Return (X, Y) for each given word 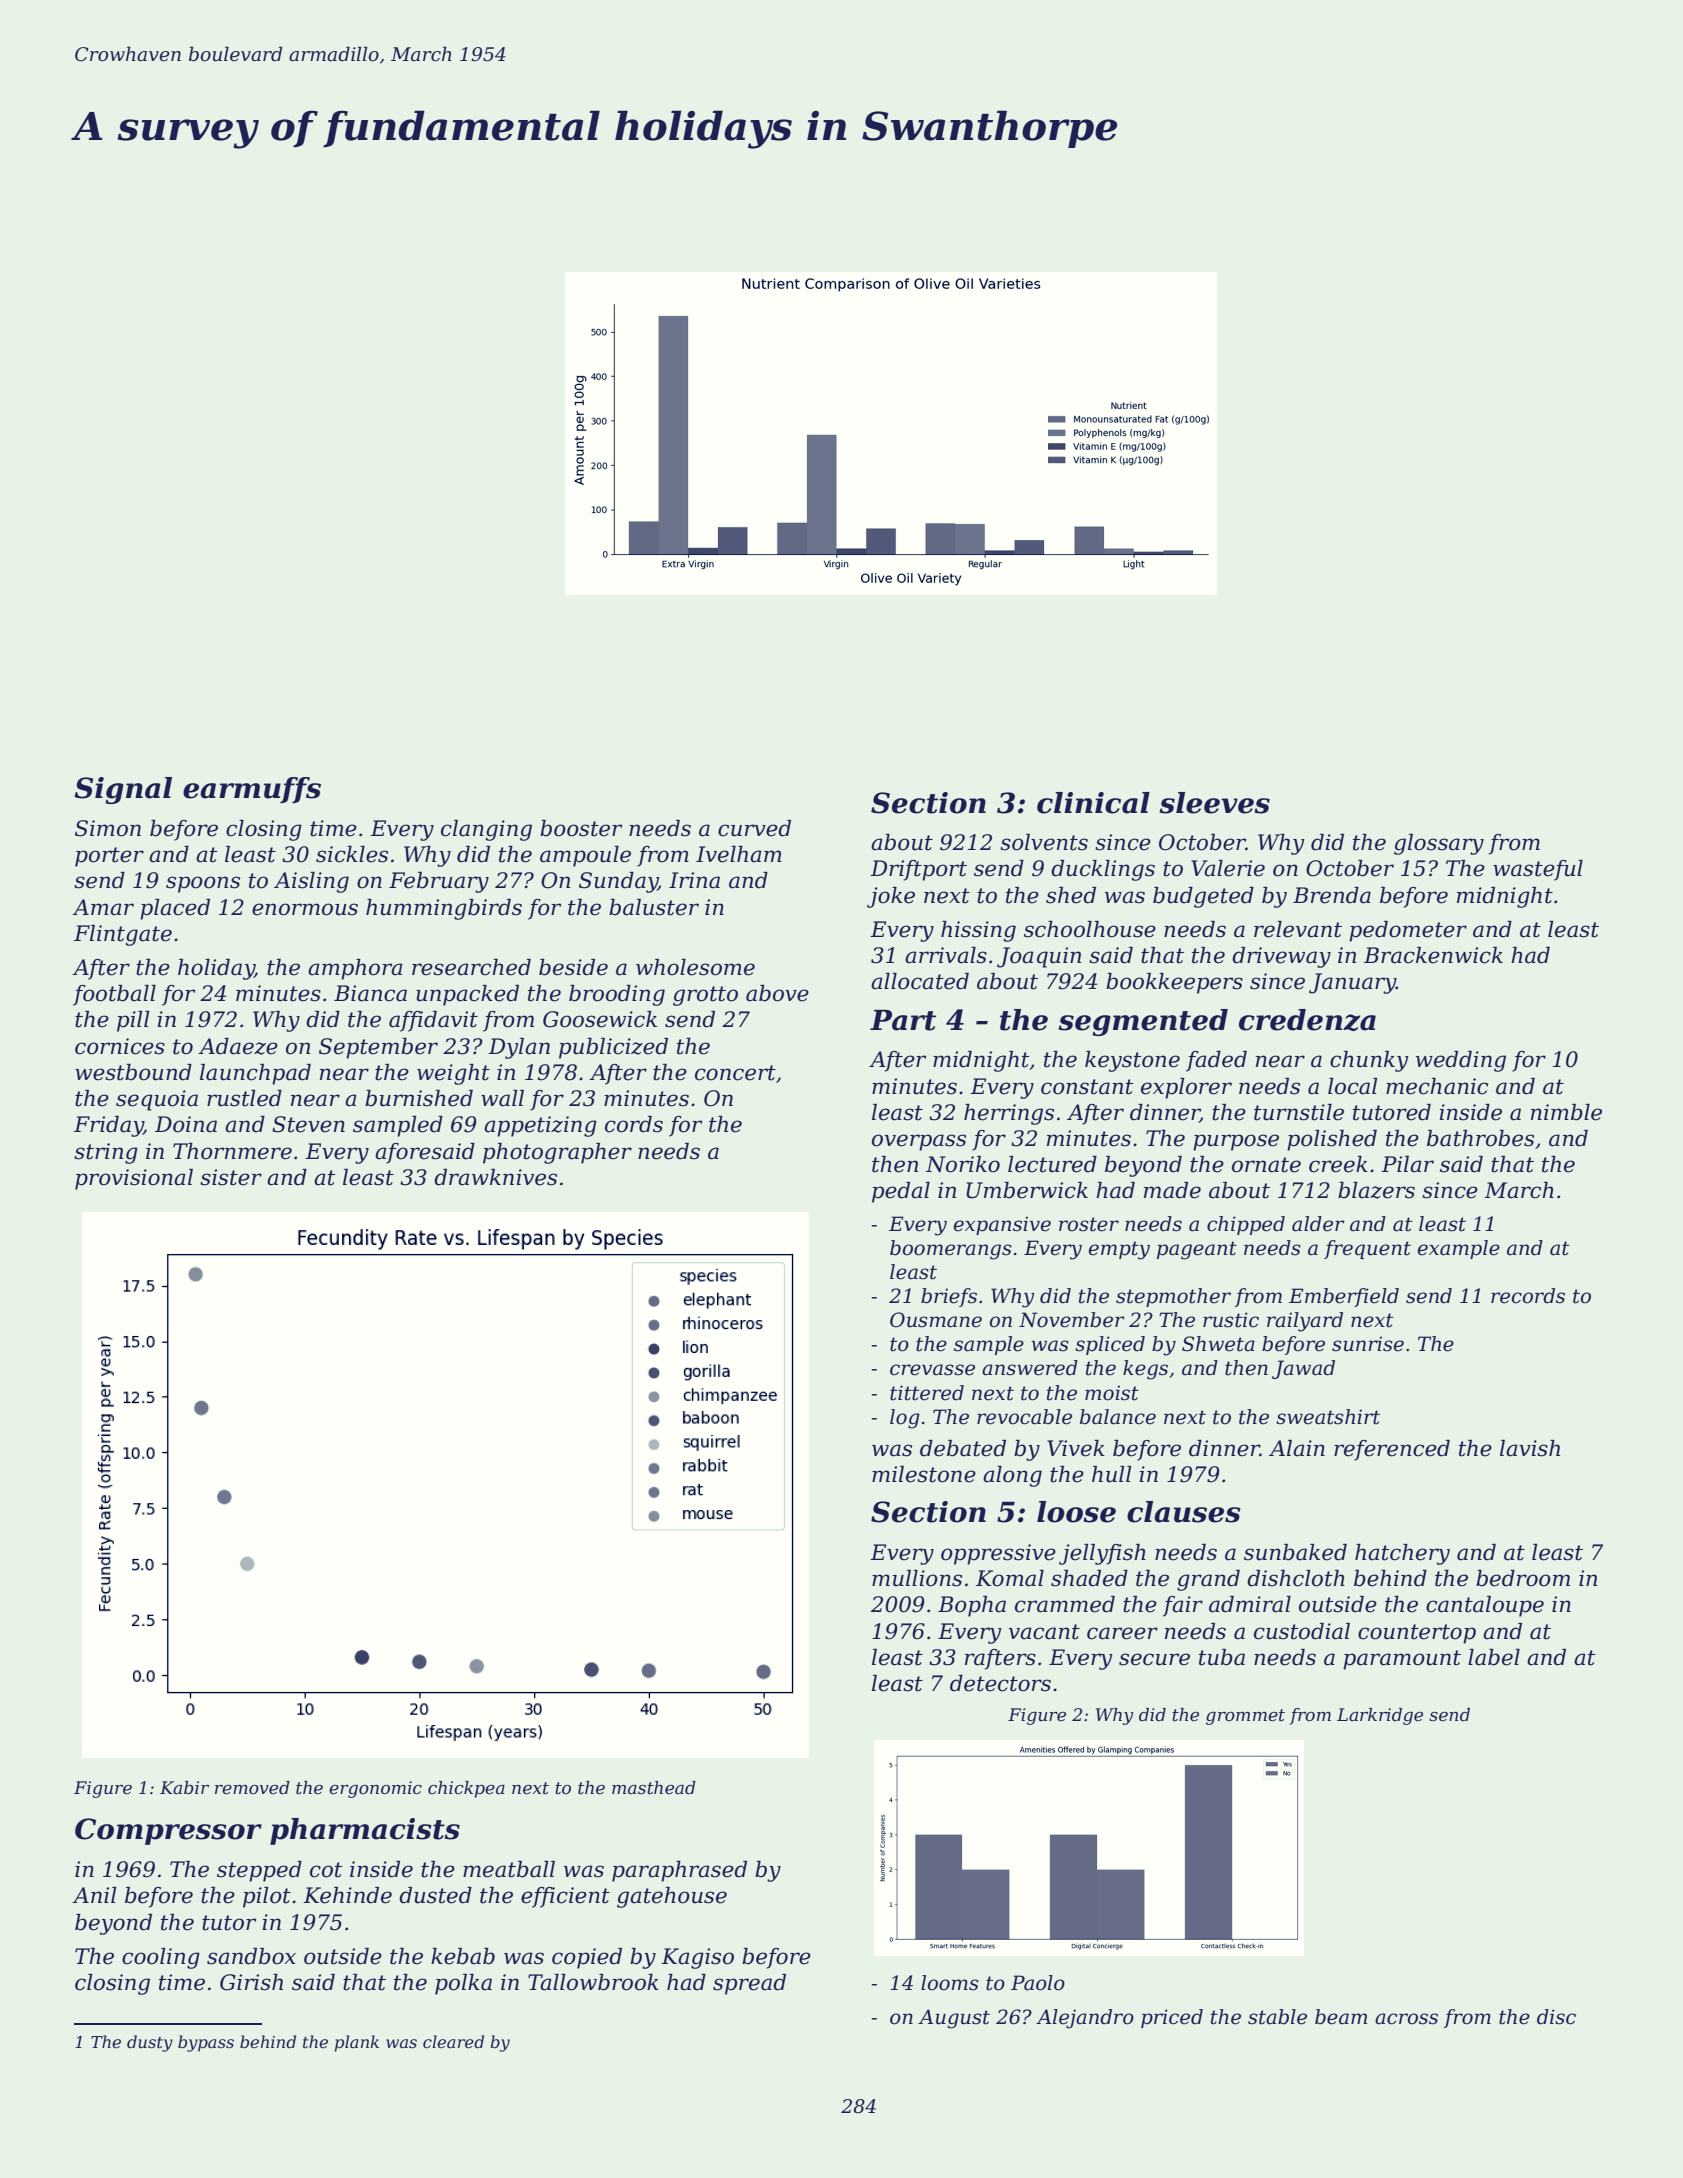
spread (749, 1984)
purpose (1236, 1142)
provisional (134, 1179)
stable (1277, 2017)
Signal (123, 790)
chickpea (466, 1789)
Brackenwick (1433, 955)
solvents (1044, 842)
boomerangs (951, 1250)
